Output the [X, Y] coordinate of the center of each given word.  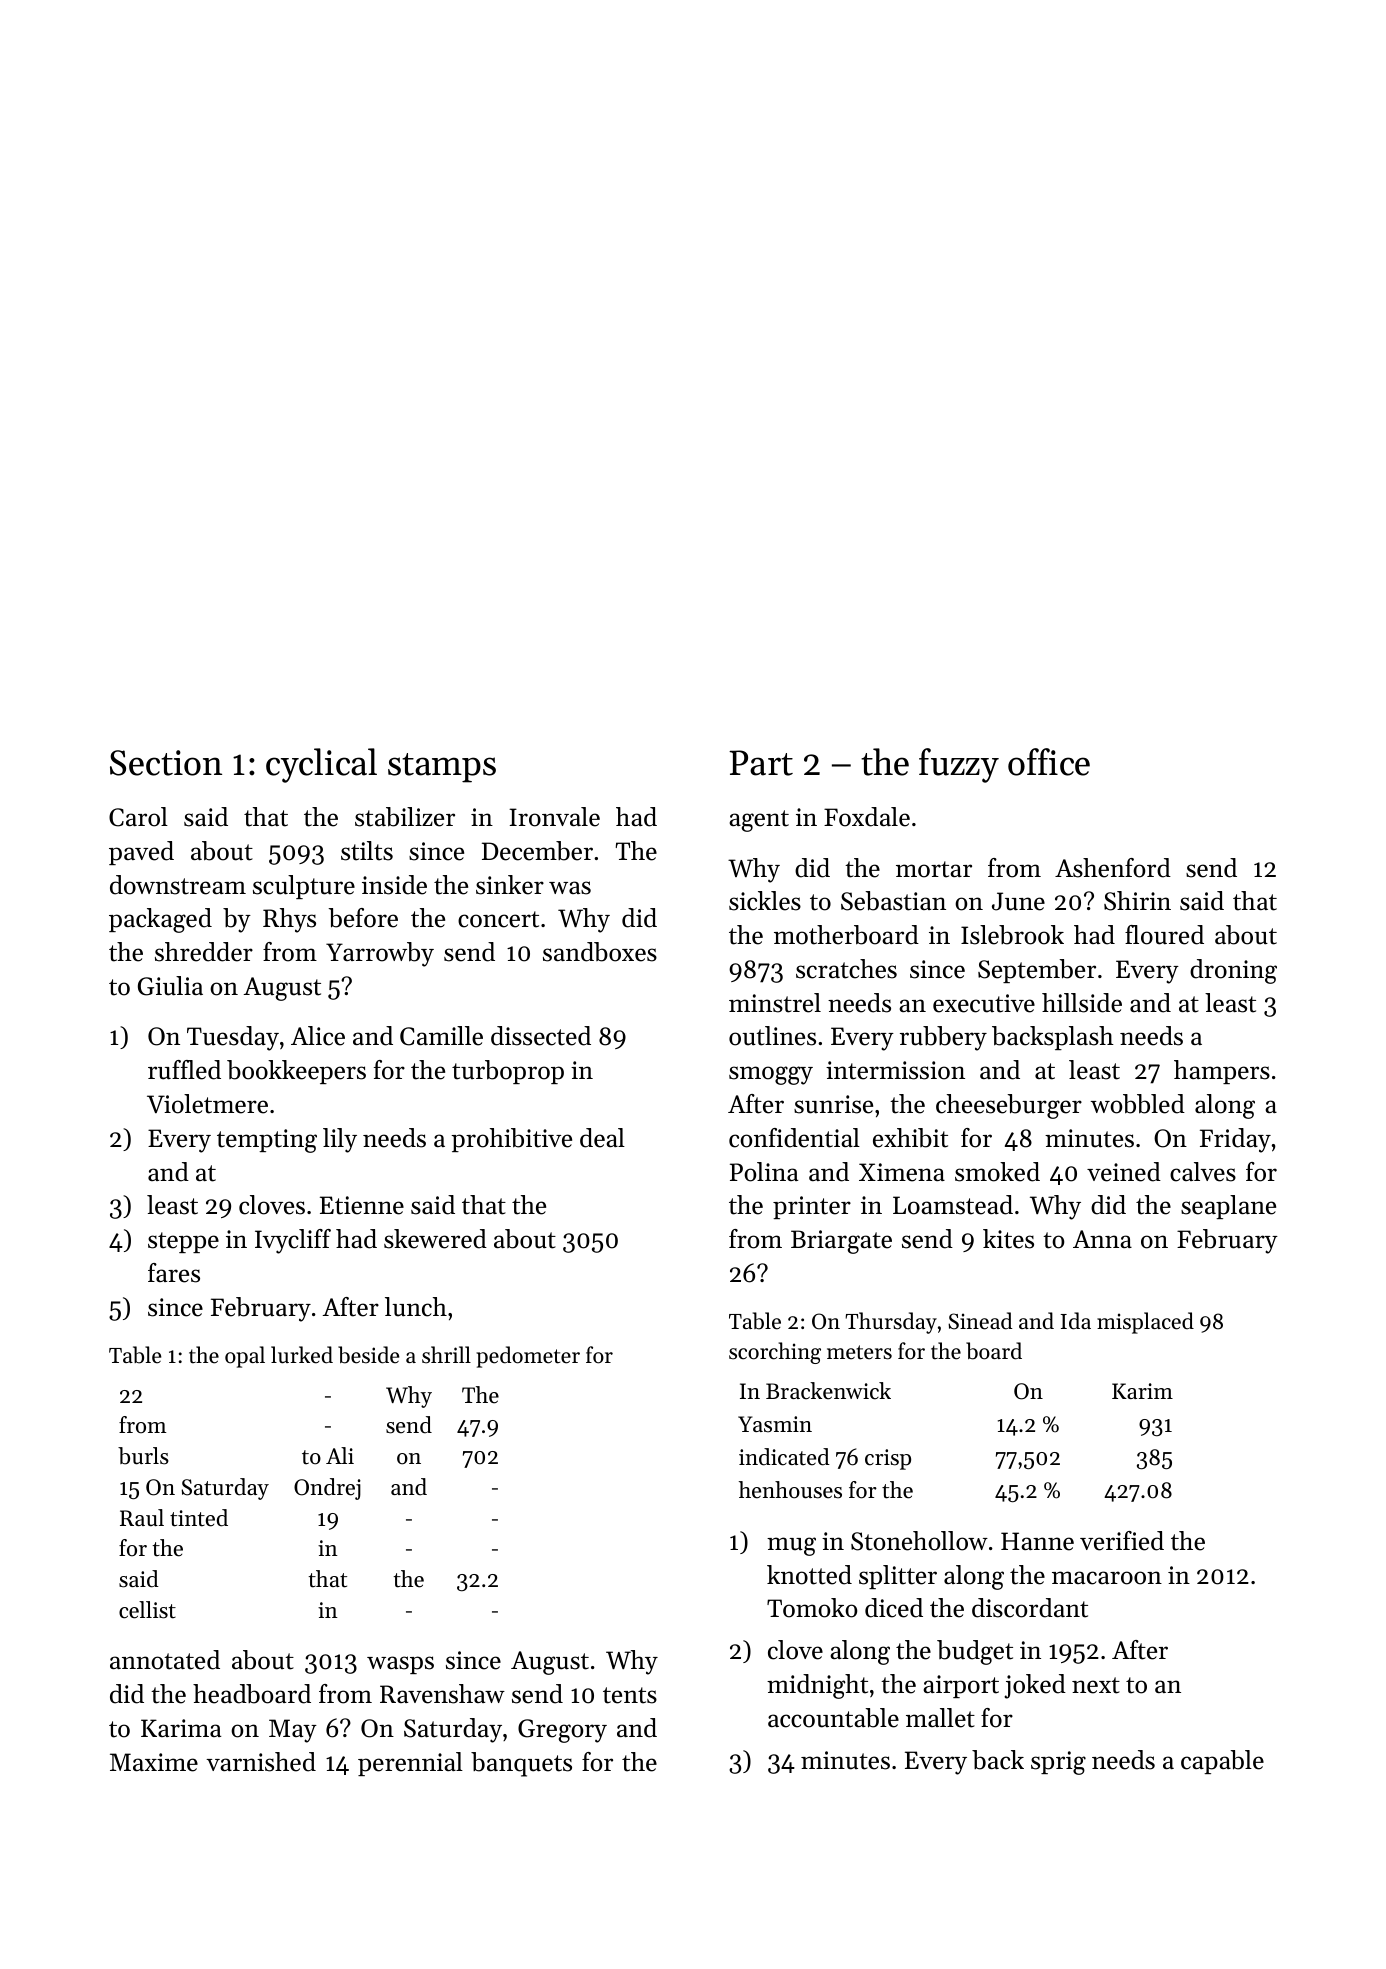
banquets [521, 1764]
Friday [1235, 1140]
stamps [442, 768]
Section [166, 763]
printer [812, 1207]
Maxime [154, 1762]
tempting [267, 1141]
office [1049, 762]
